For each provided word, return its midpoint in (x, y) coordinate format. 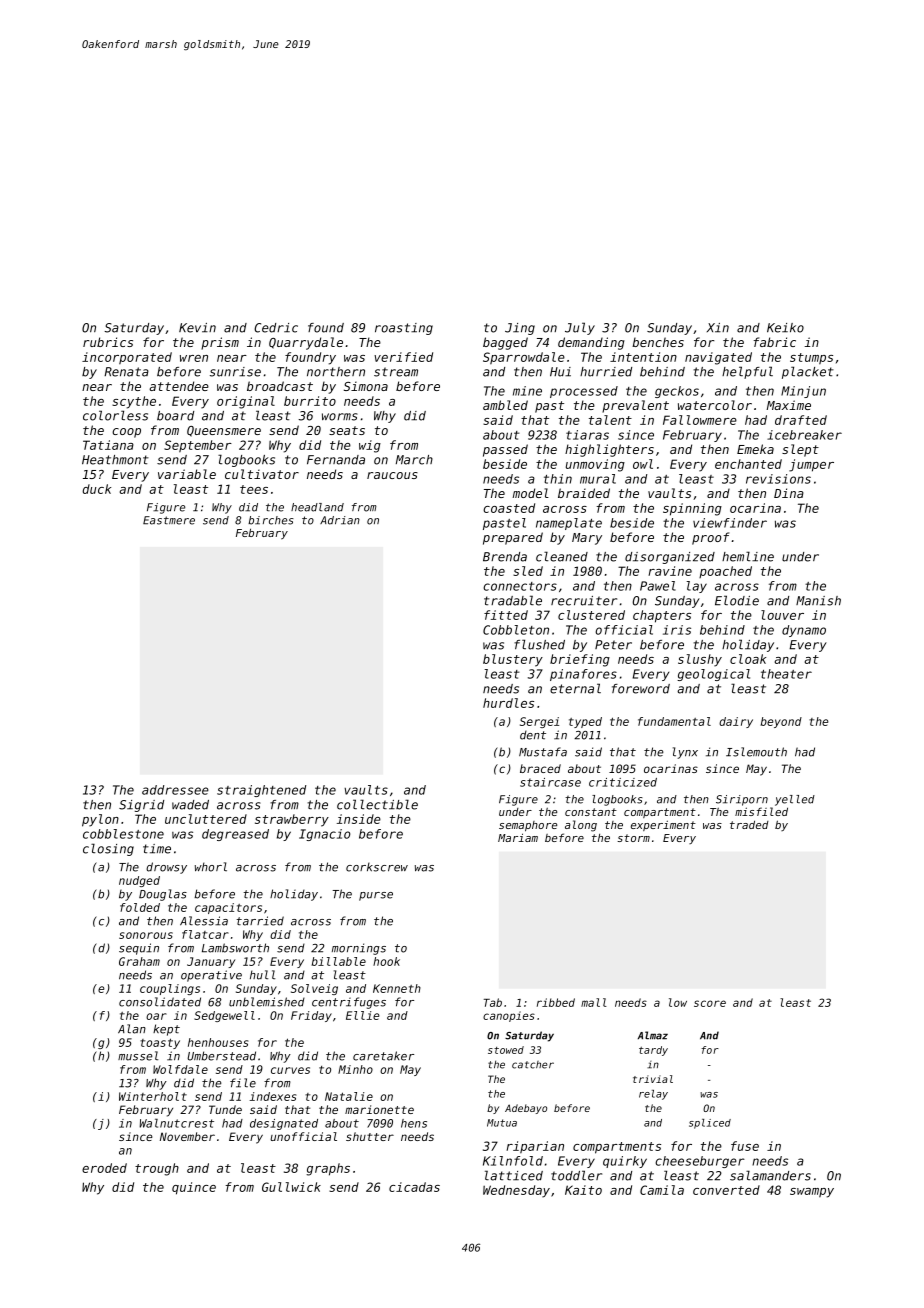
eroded (104, 1168)
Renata (126, 372)
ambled (505, 405)
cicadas (414, 1187)
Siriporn (742, 800)
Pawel (658, 586)
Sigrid (141, 806)
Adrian (340, 520)
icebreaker (804, 435)
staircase (550, 782)
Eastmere (169, 520)
